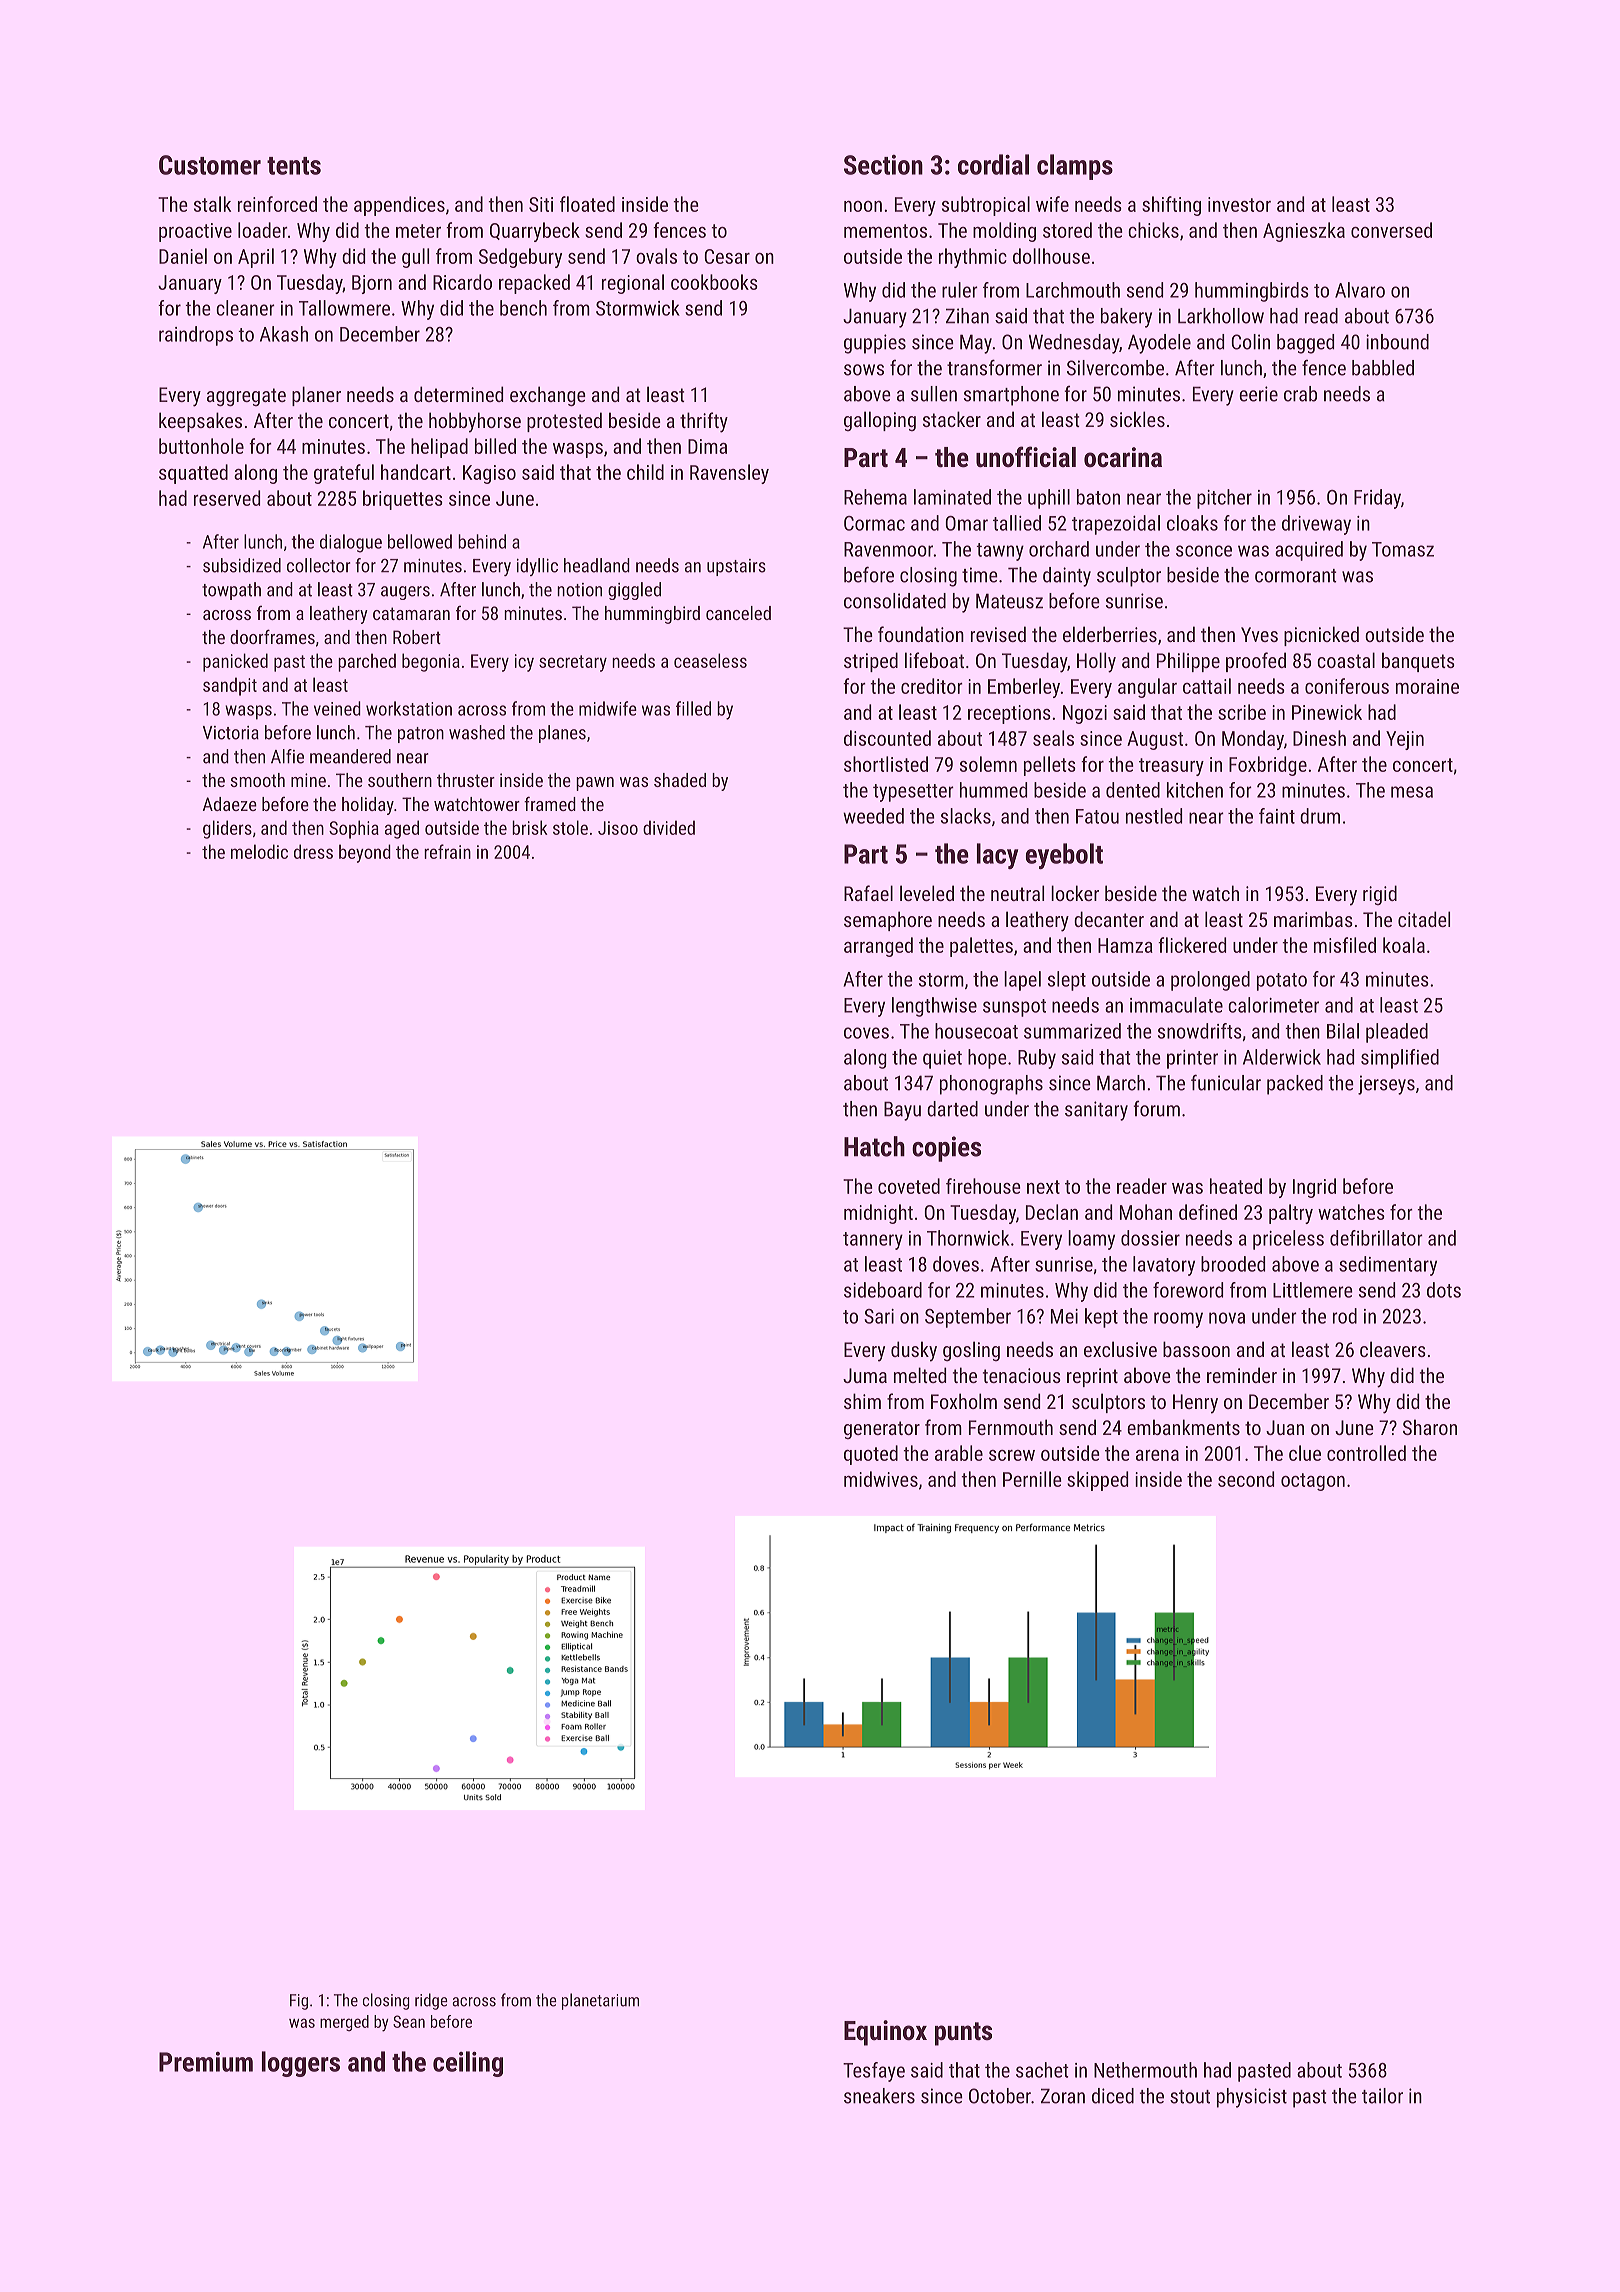 The height and width of the page is (2292, 1620). I want to click on Section, so click(883, 165).
